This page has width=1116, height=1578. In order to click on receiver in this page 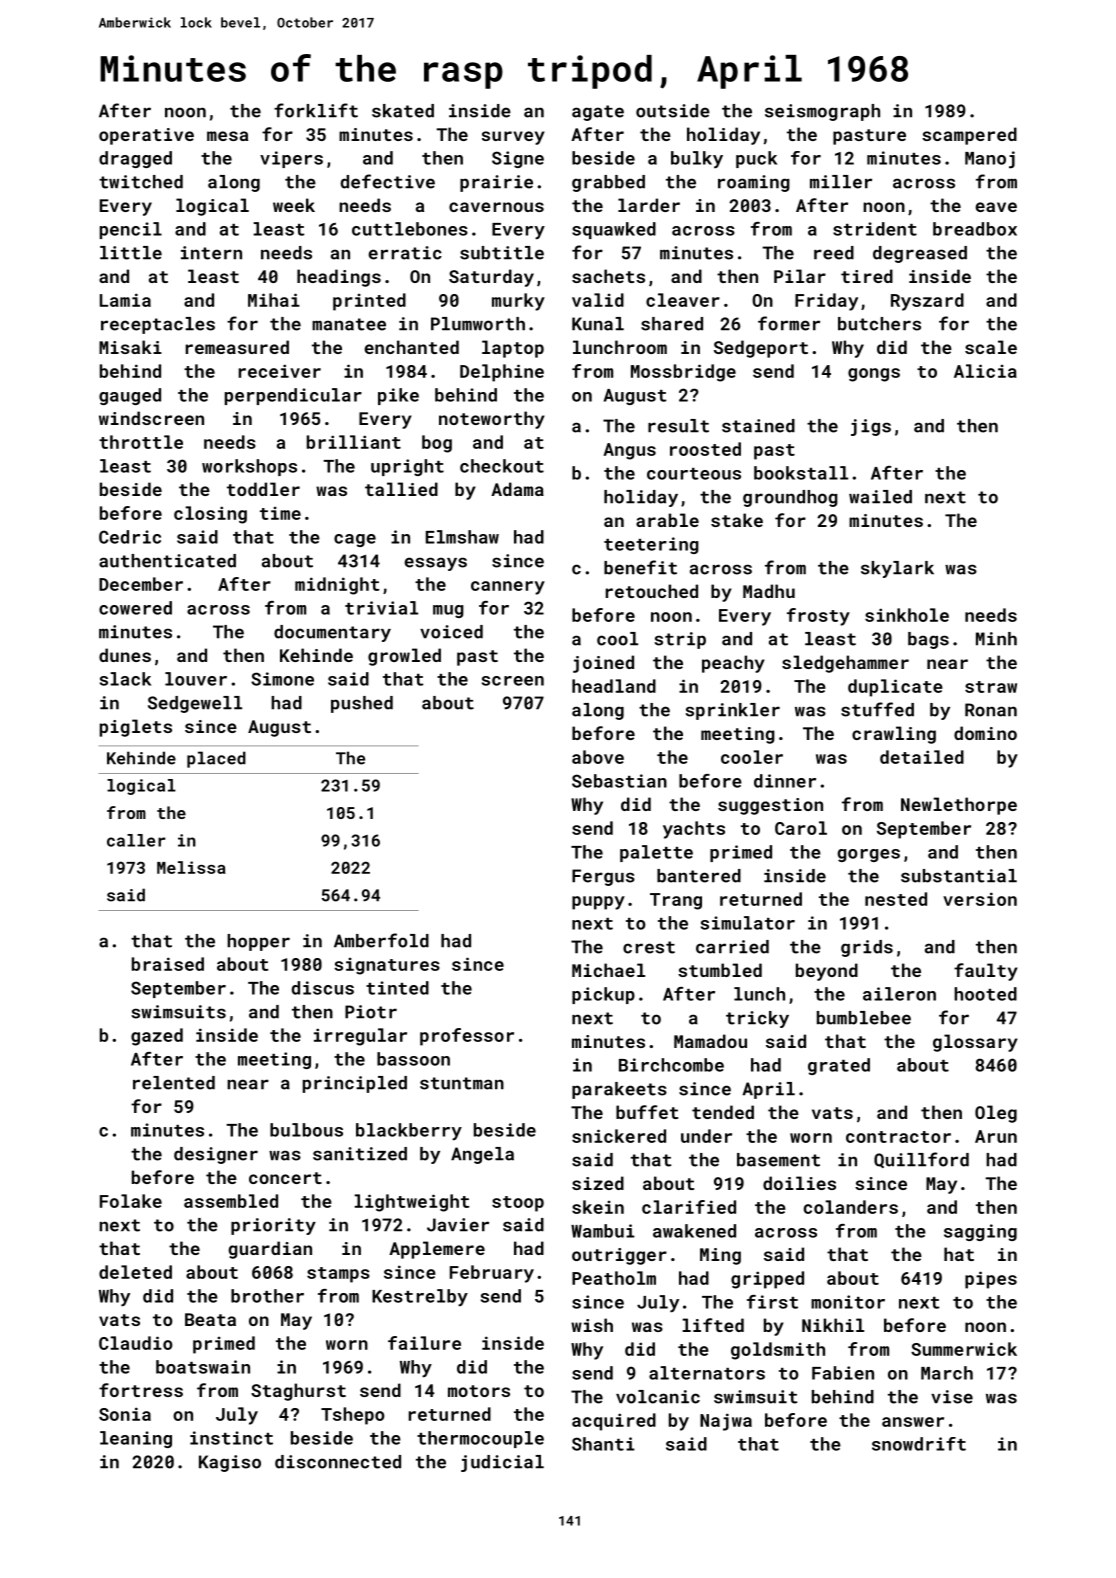, I will do `click(280, 371)`.
